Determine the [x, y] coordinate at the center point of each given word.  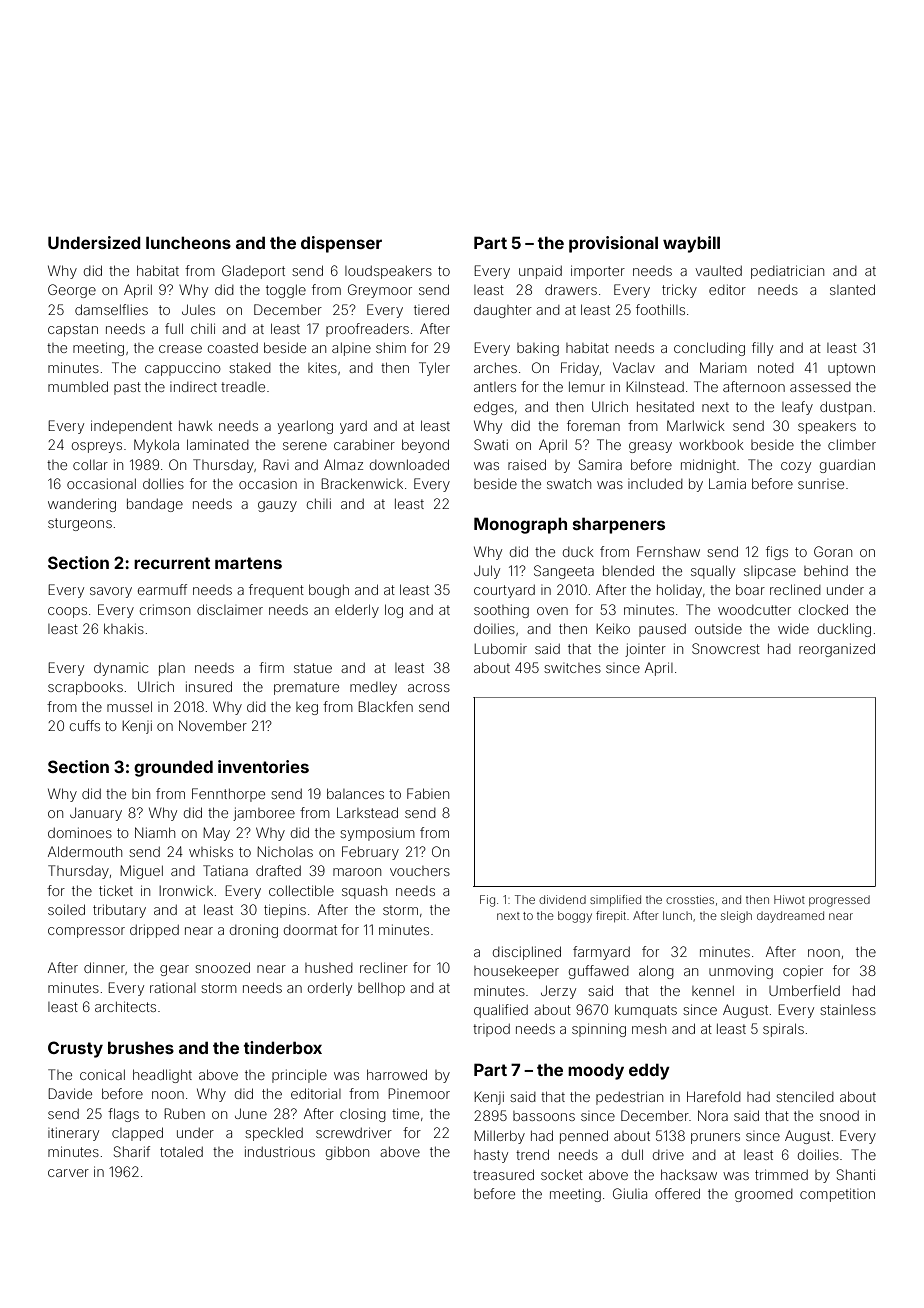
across [429, 688]
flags [123, 1115]
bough [329, 591]
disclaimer [230, 609]
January [96, 814]
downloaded [409, 464]
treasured [503, 1174]
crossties [690, 899]
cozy [796, 467]
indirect [193, 387]
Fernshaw [668, 551]
